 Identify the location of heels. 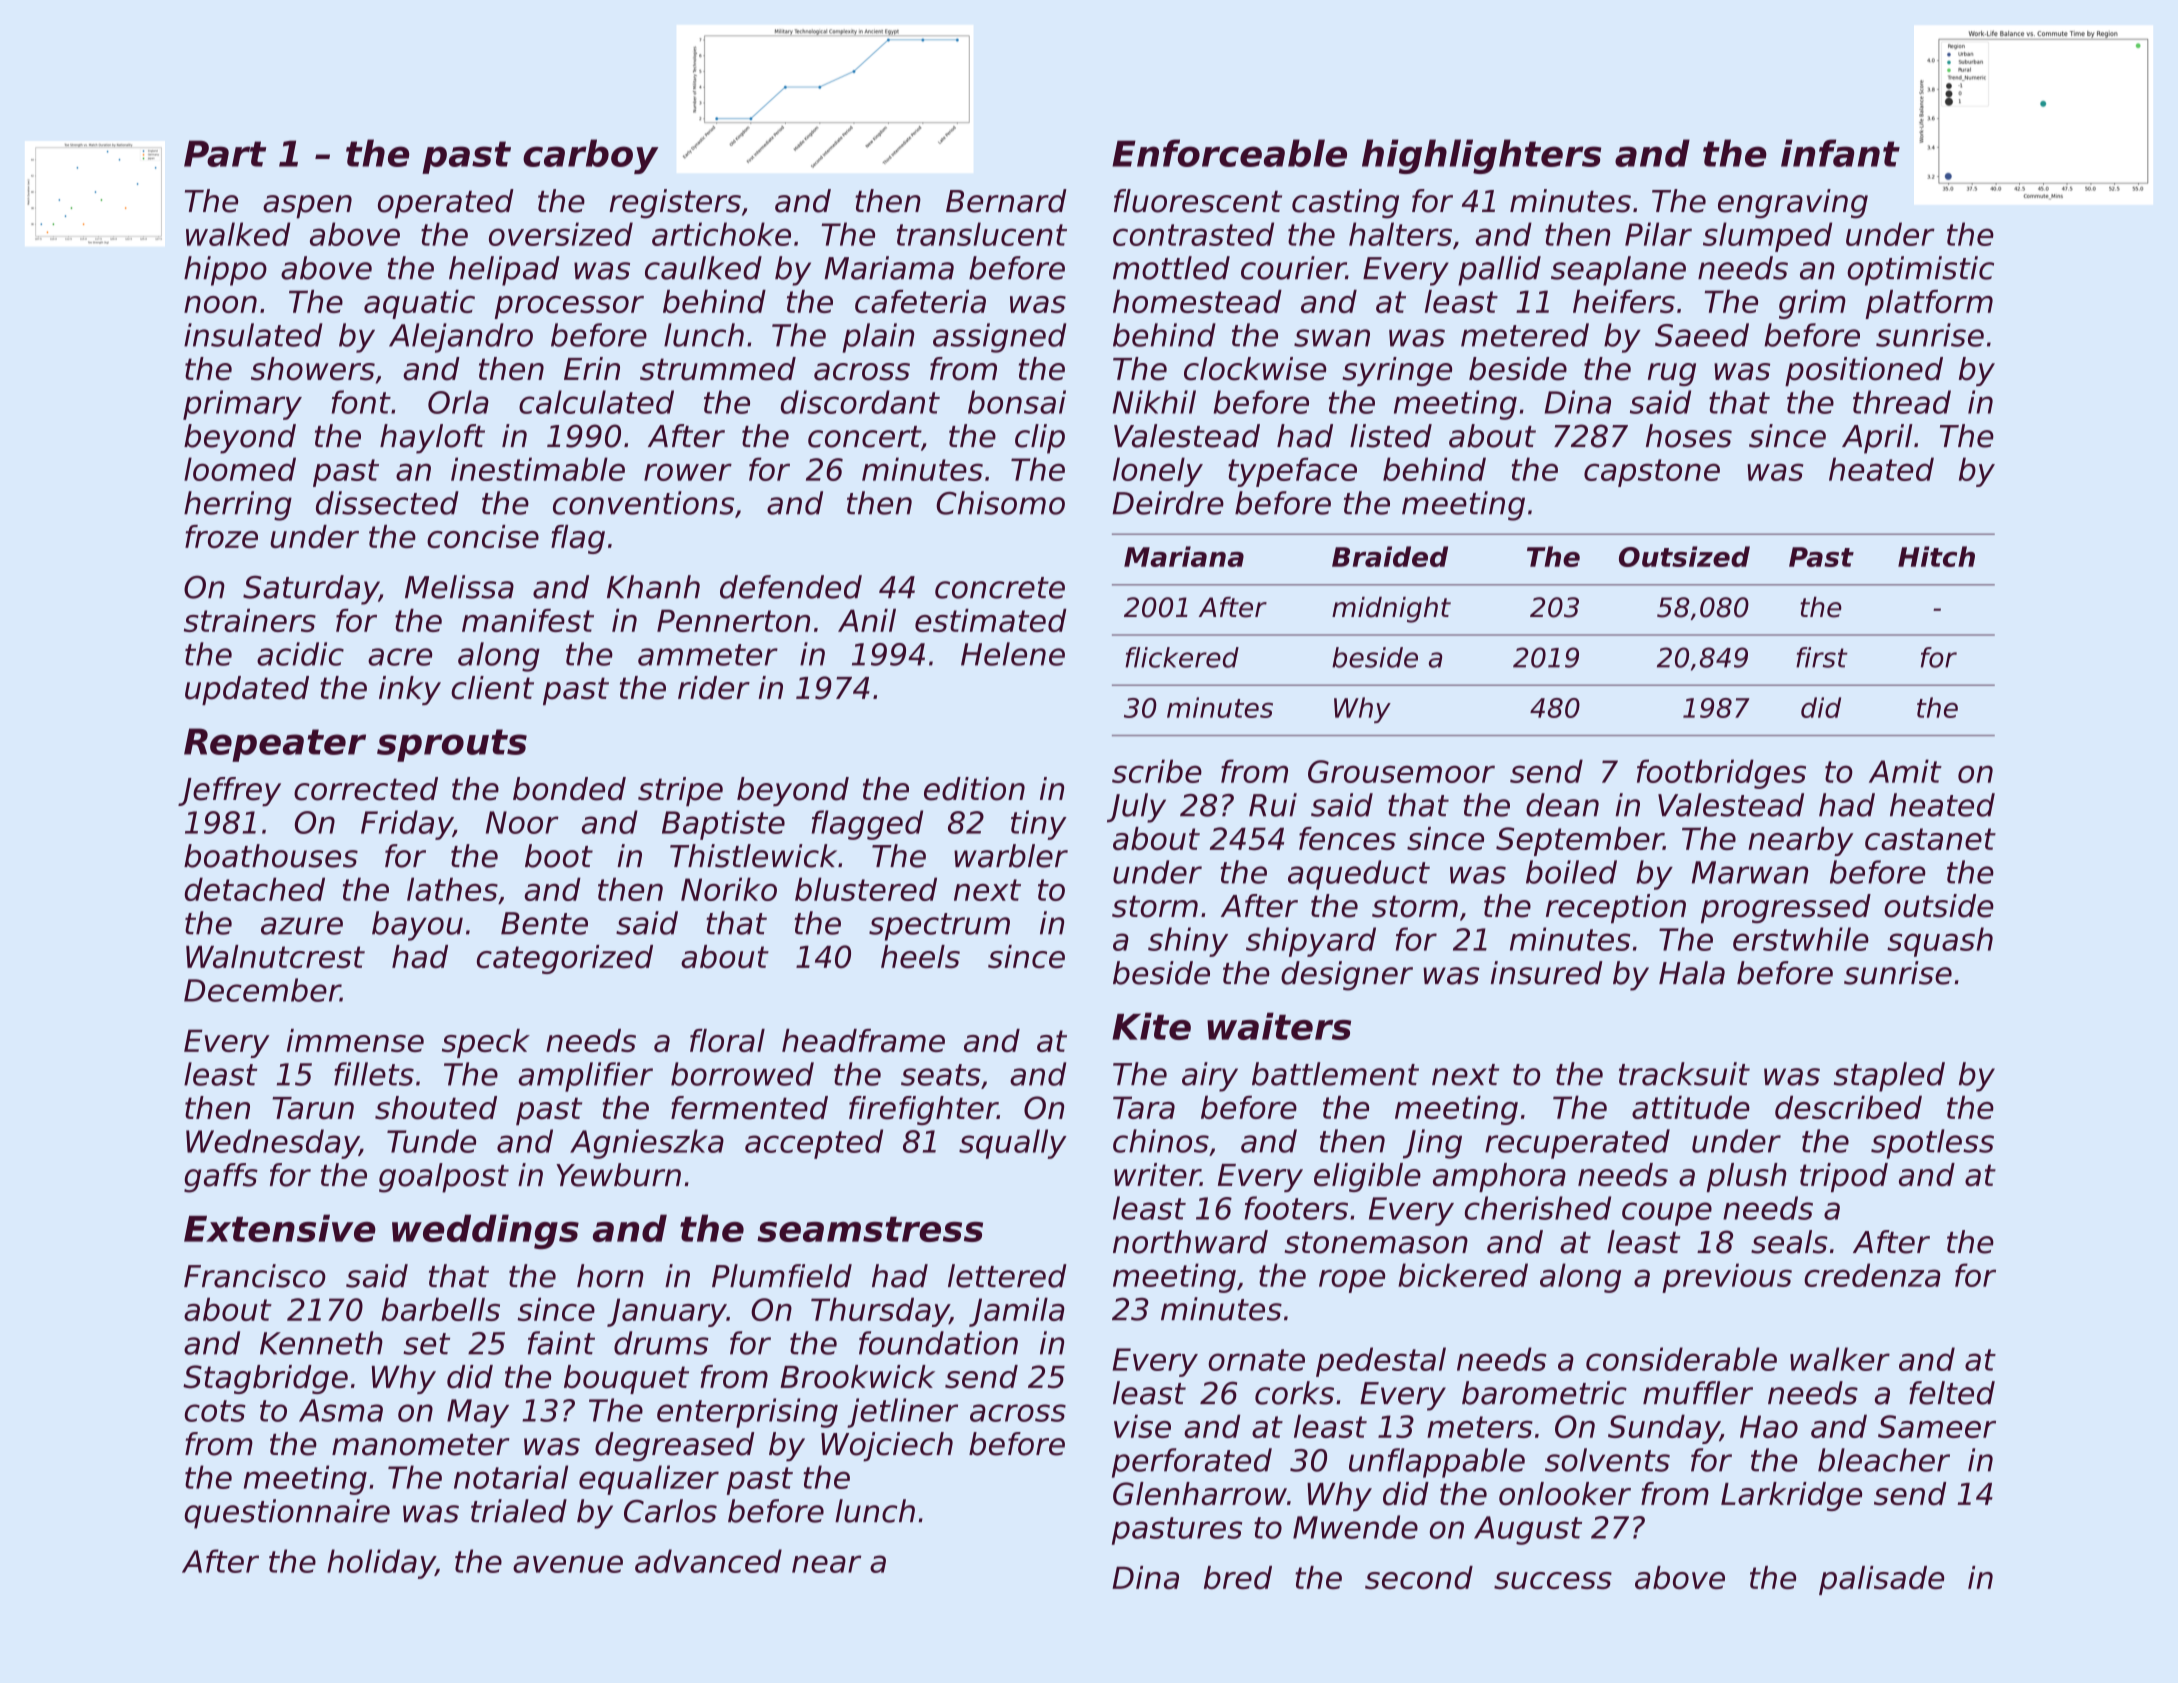
(920, 957).
